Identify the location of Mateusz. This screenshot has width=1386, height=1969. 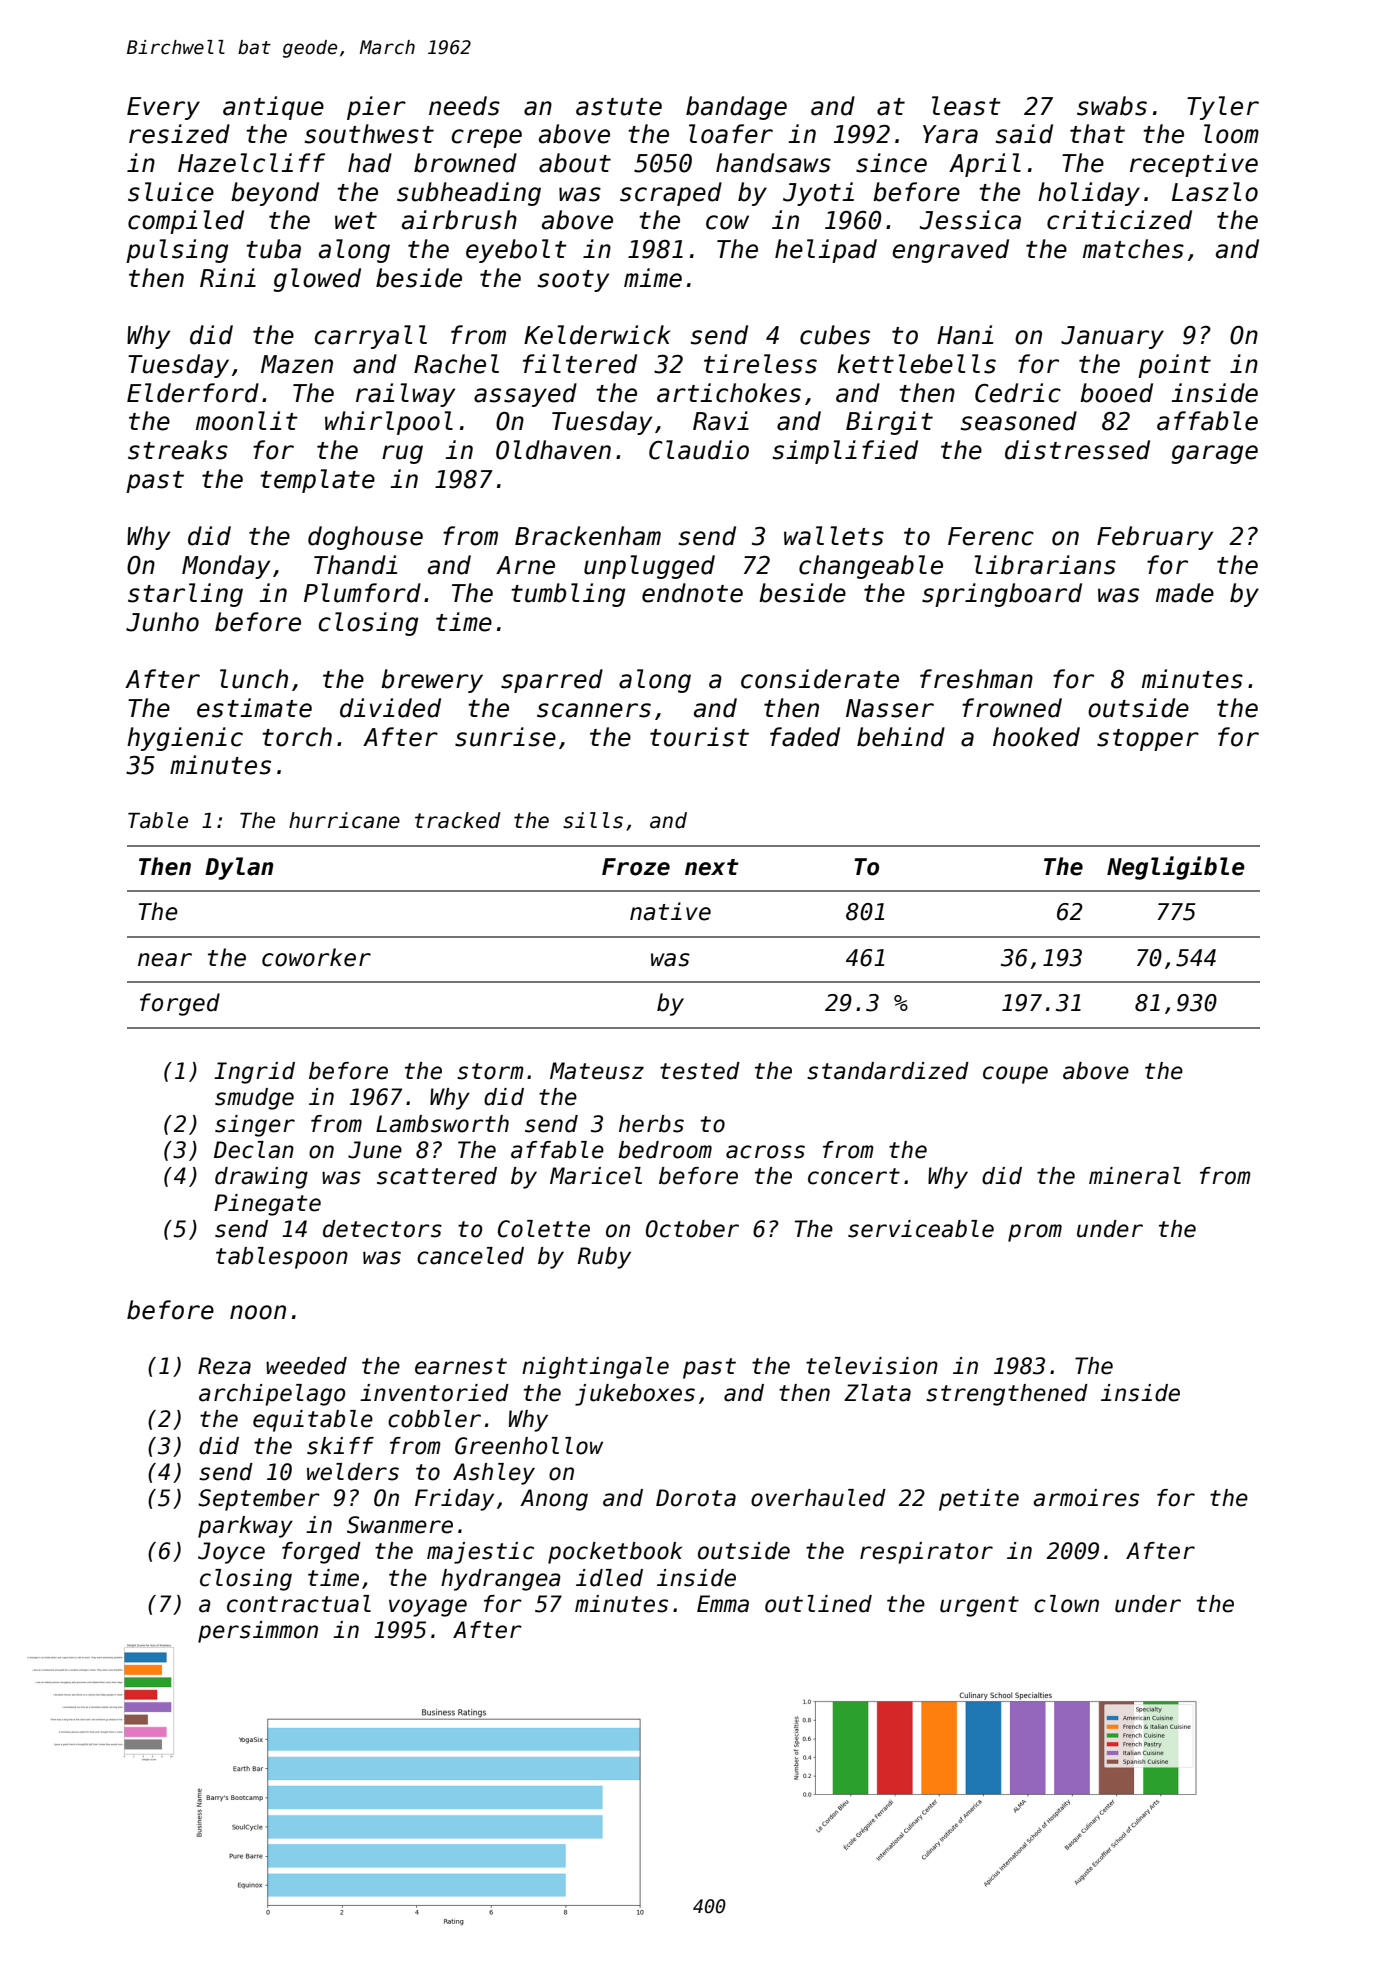
(597, 1071).
